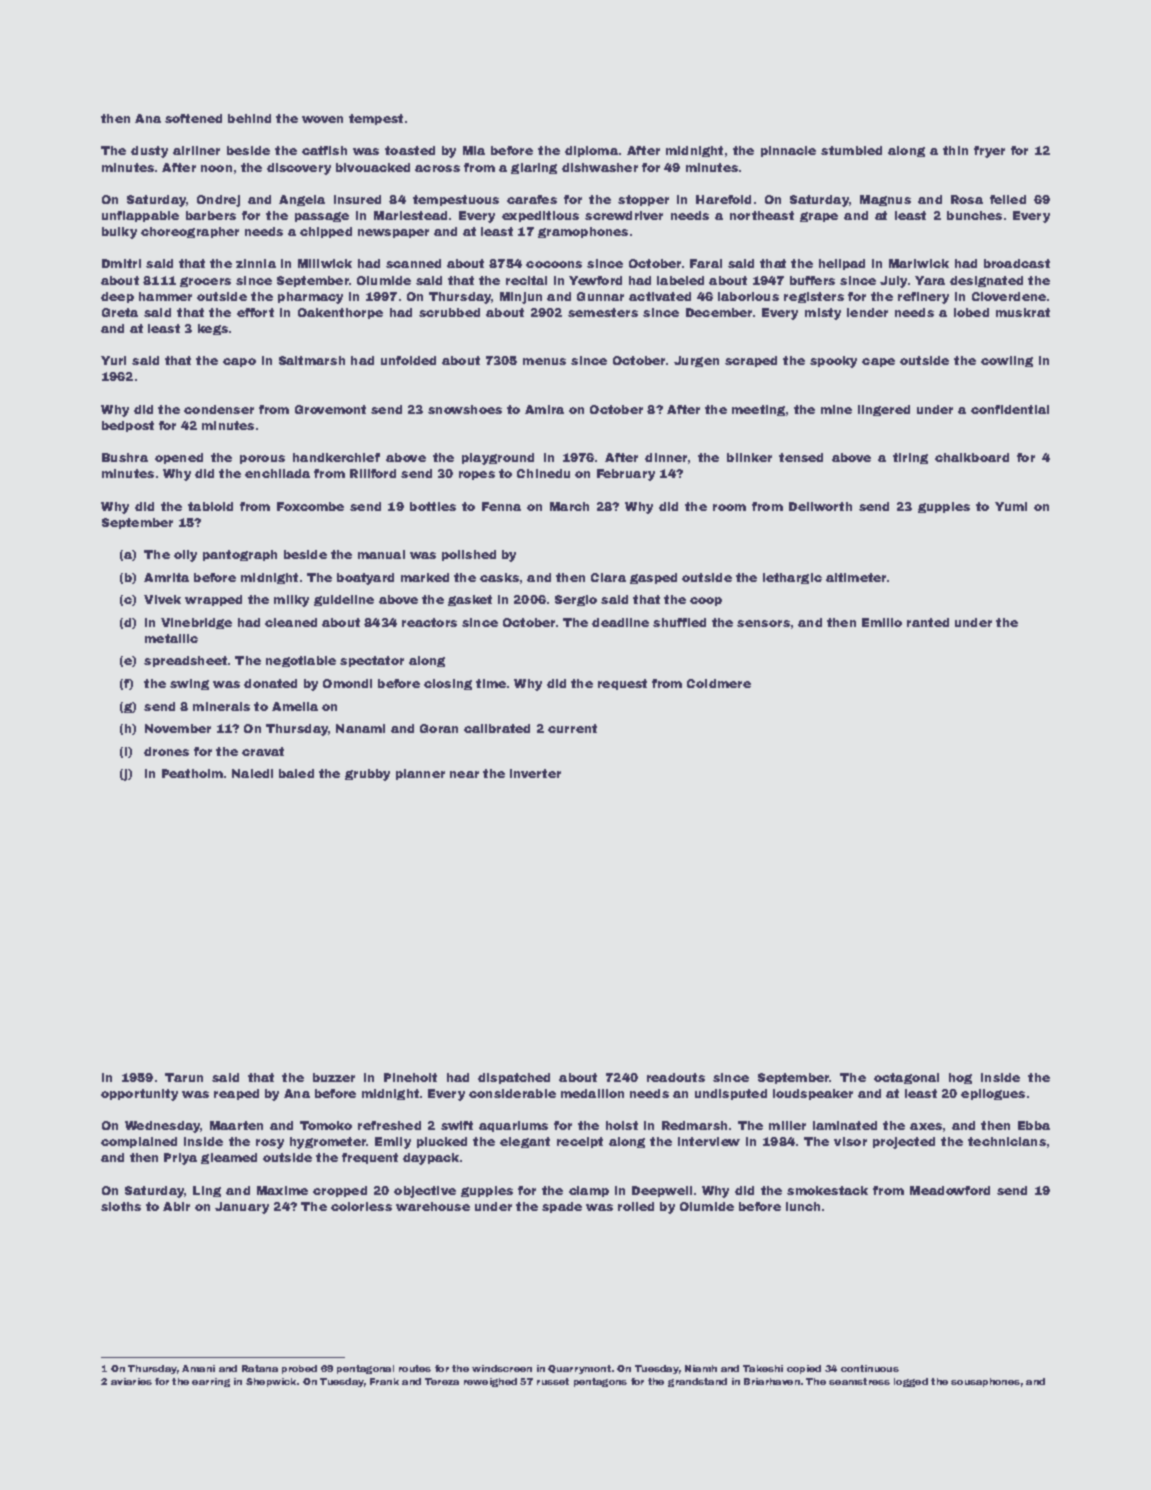 This screenshot has height=1490, width=1151. I want to click on grubby, so click(367, 775).
